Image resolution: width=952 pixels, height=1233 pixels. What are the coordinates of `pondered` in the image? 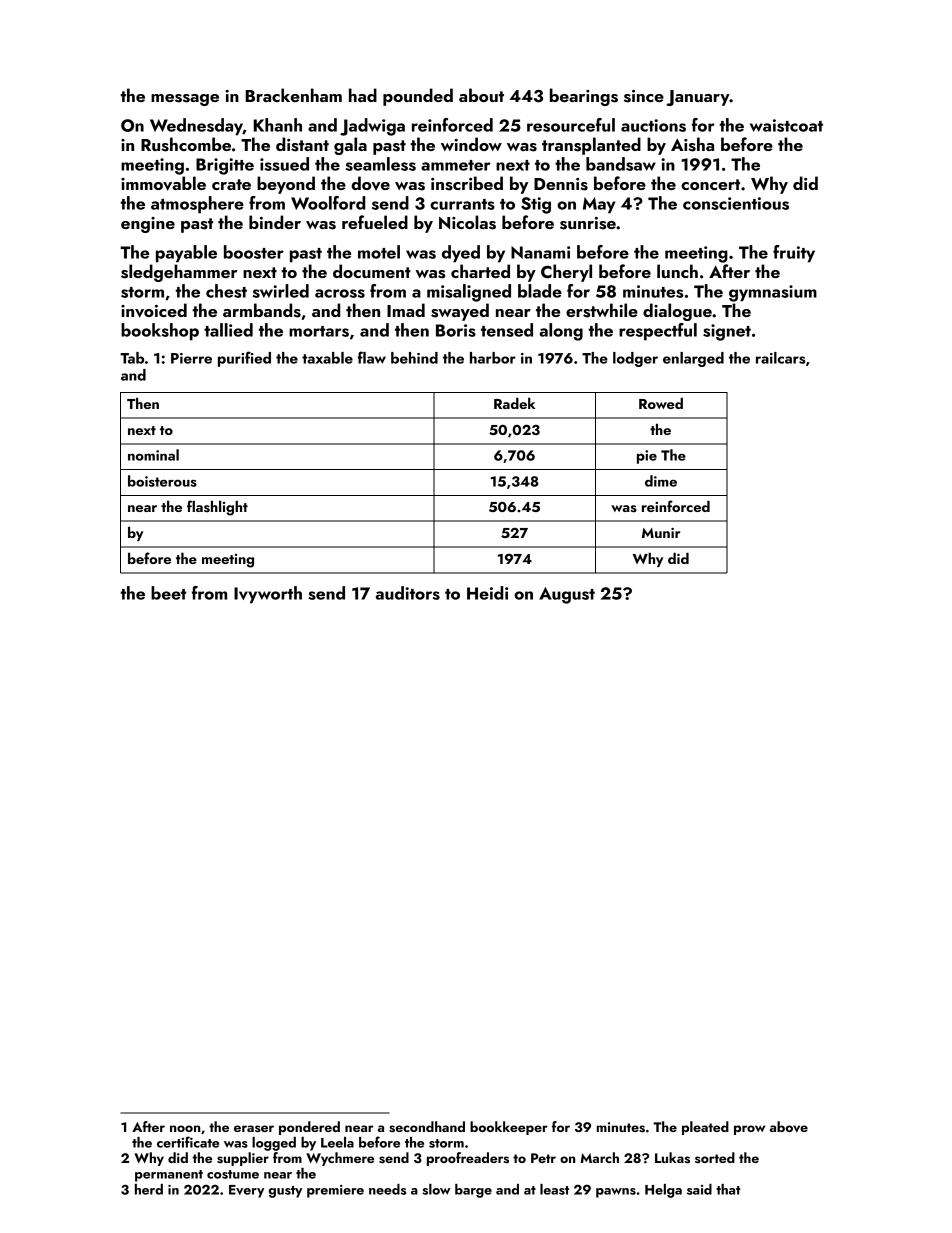 It's located at (309, 1128).
